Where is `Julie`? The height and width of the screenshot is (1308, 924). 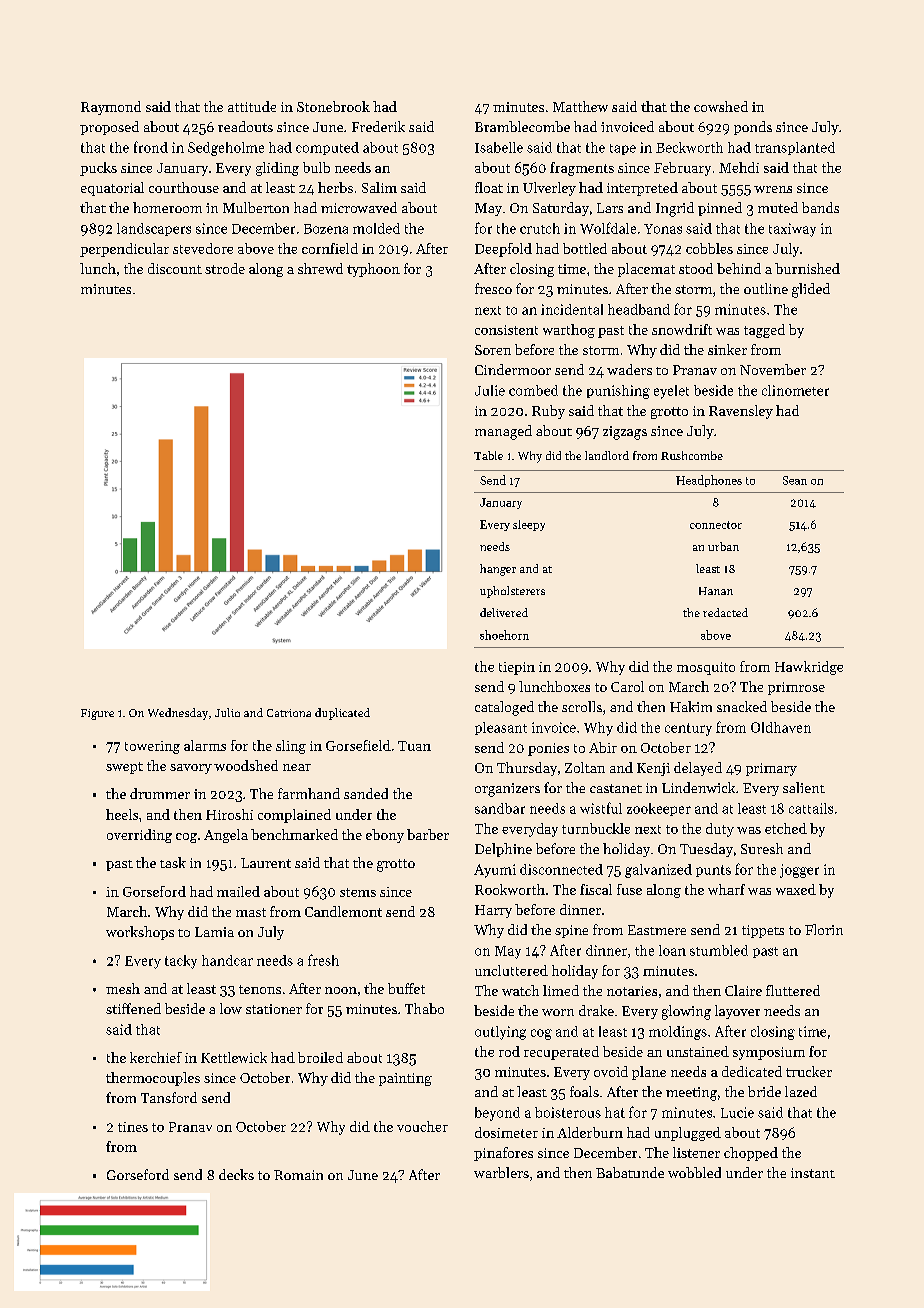 Julie is located at coordinates (490, 390).
